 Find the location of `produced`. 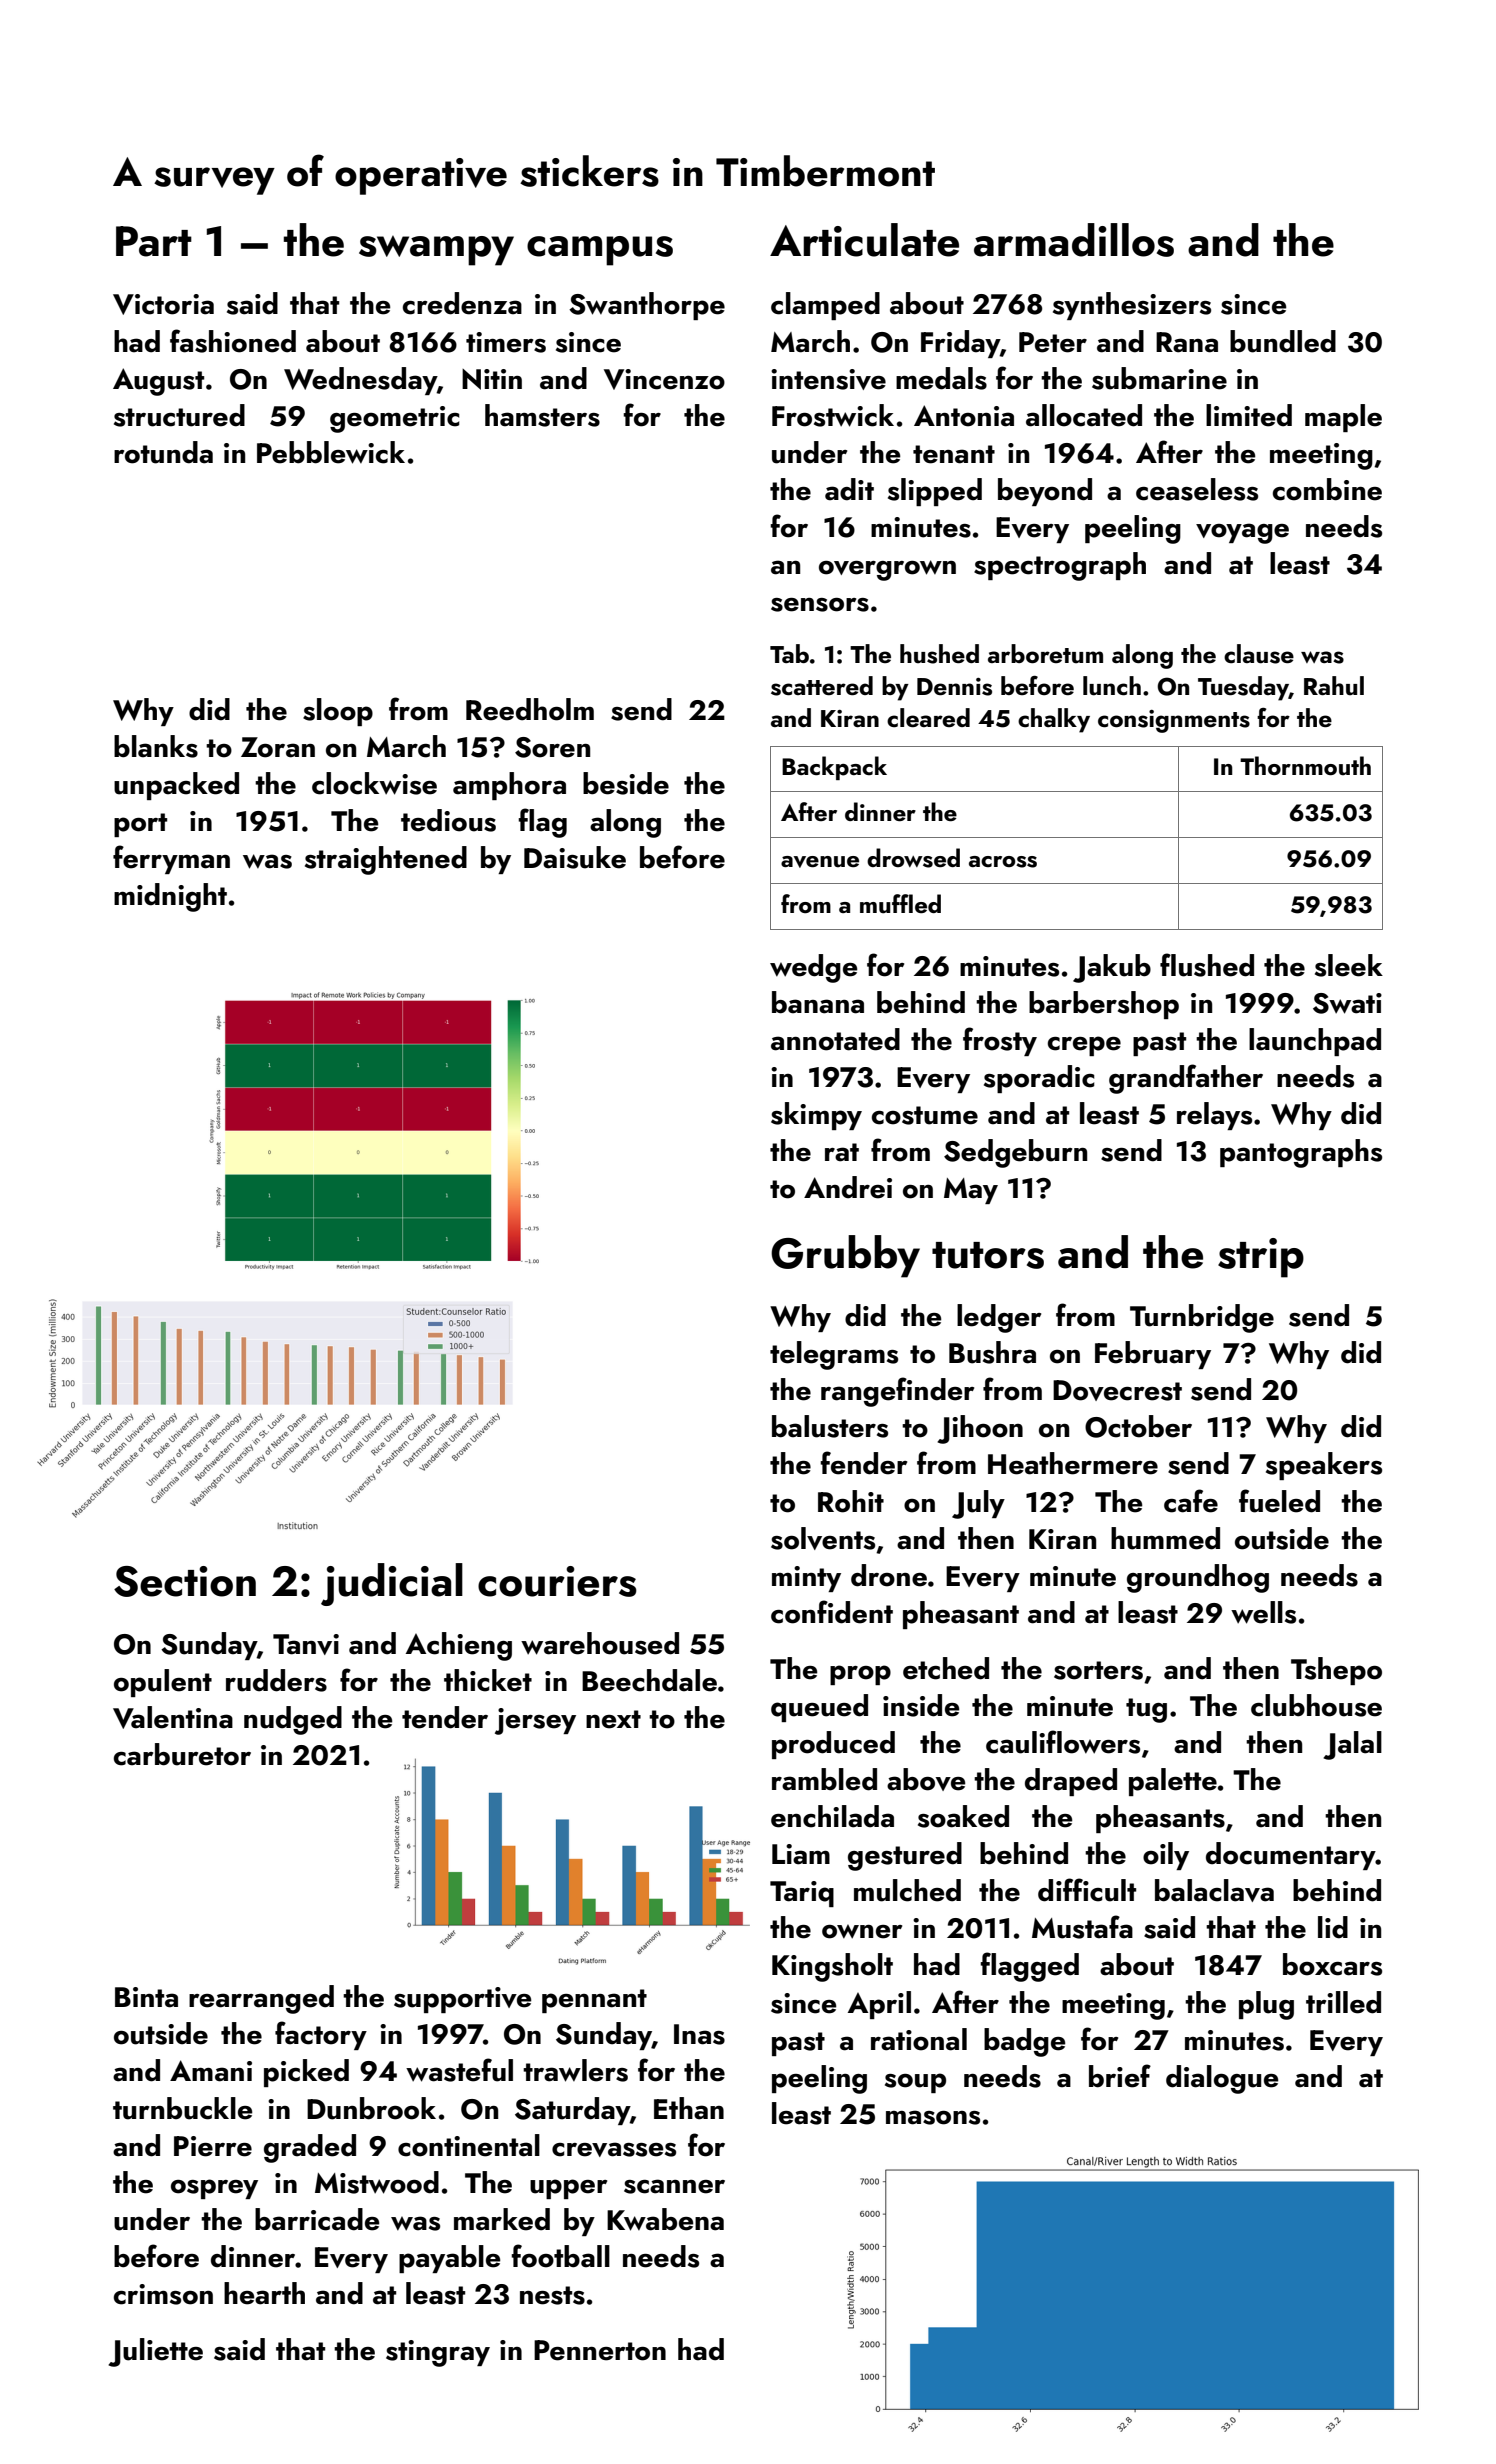

produced is located at coordinates (833, 1745).
